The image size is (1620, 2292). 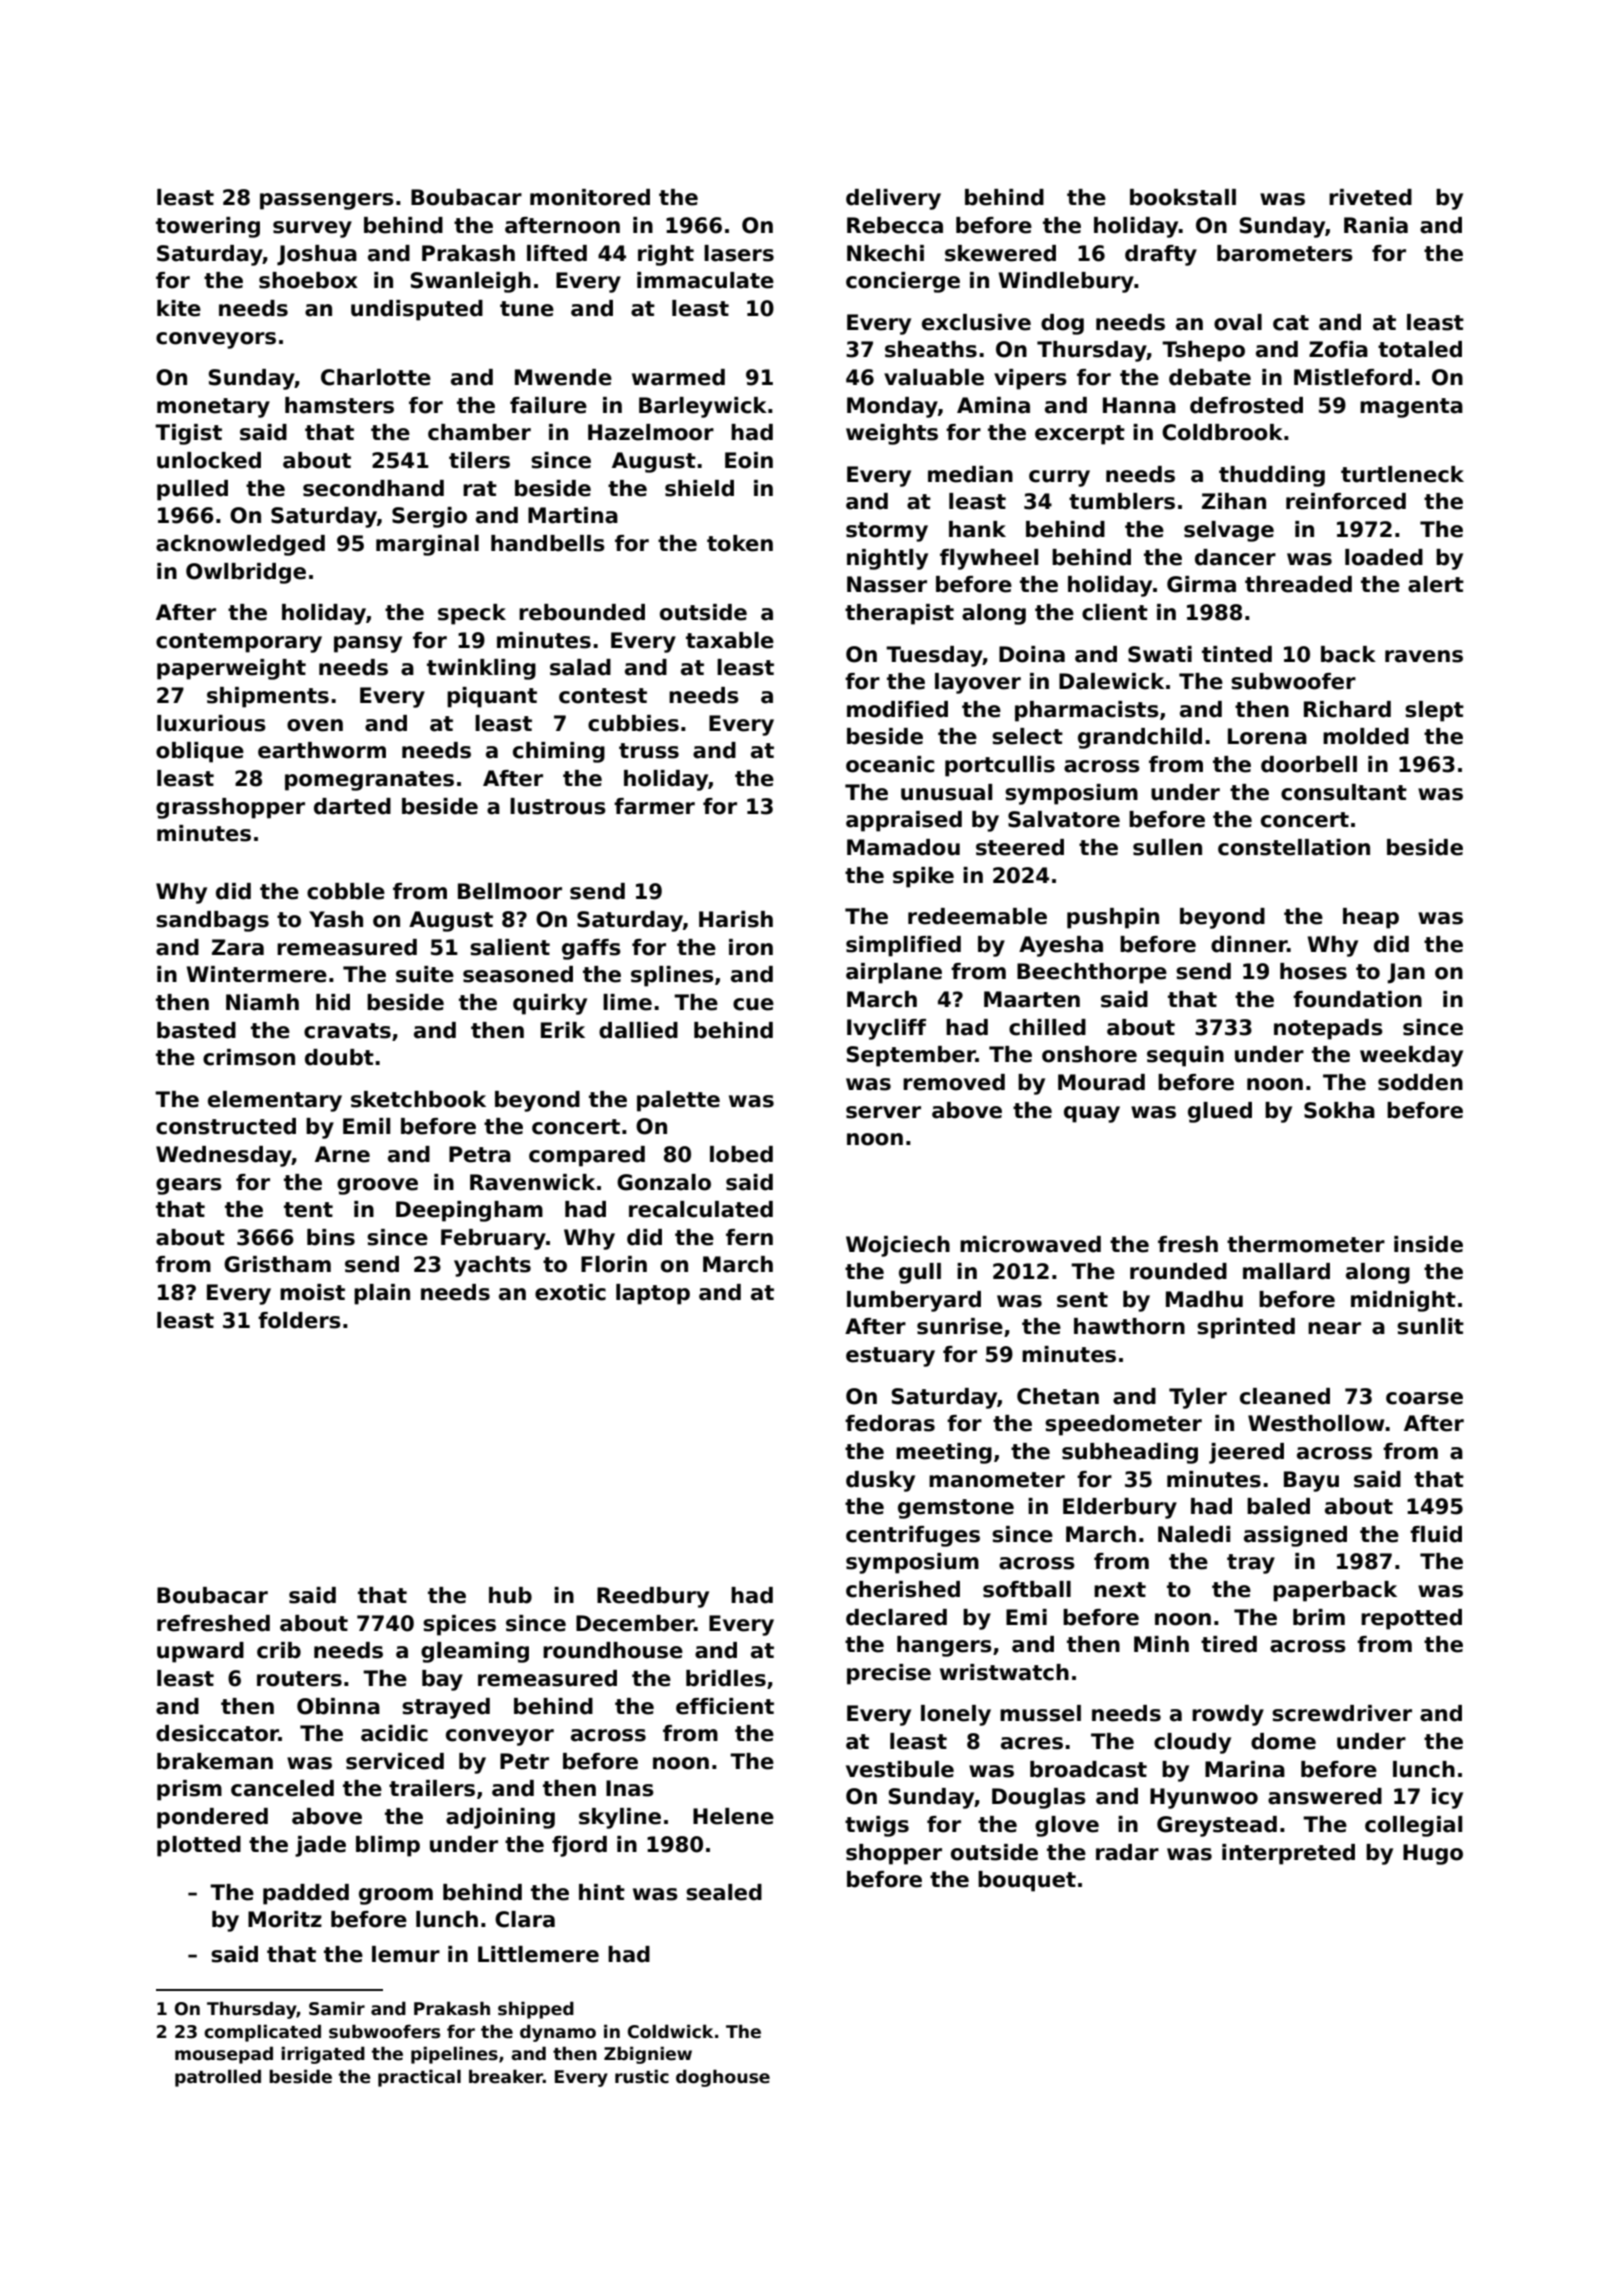 What do you see at coordinates (893, 199) in the document?
I see `delivery` at bounding box center [893, 199].
